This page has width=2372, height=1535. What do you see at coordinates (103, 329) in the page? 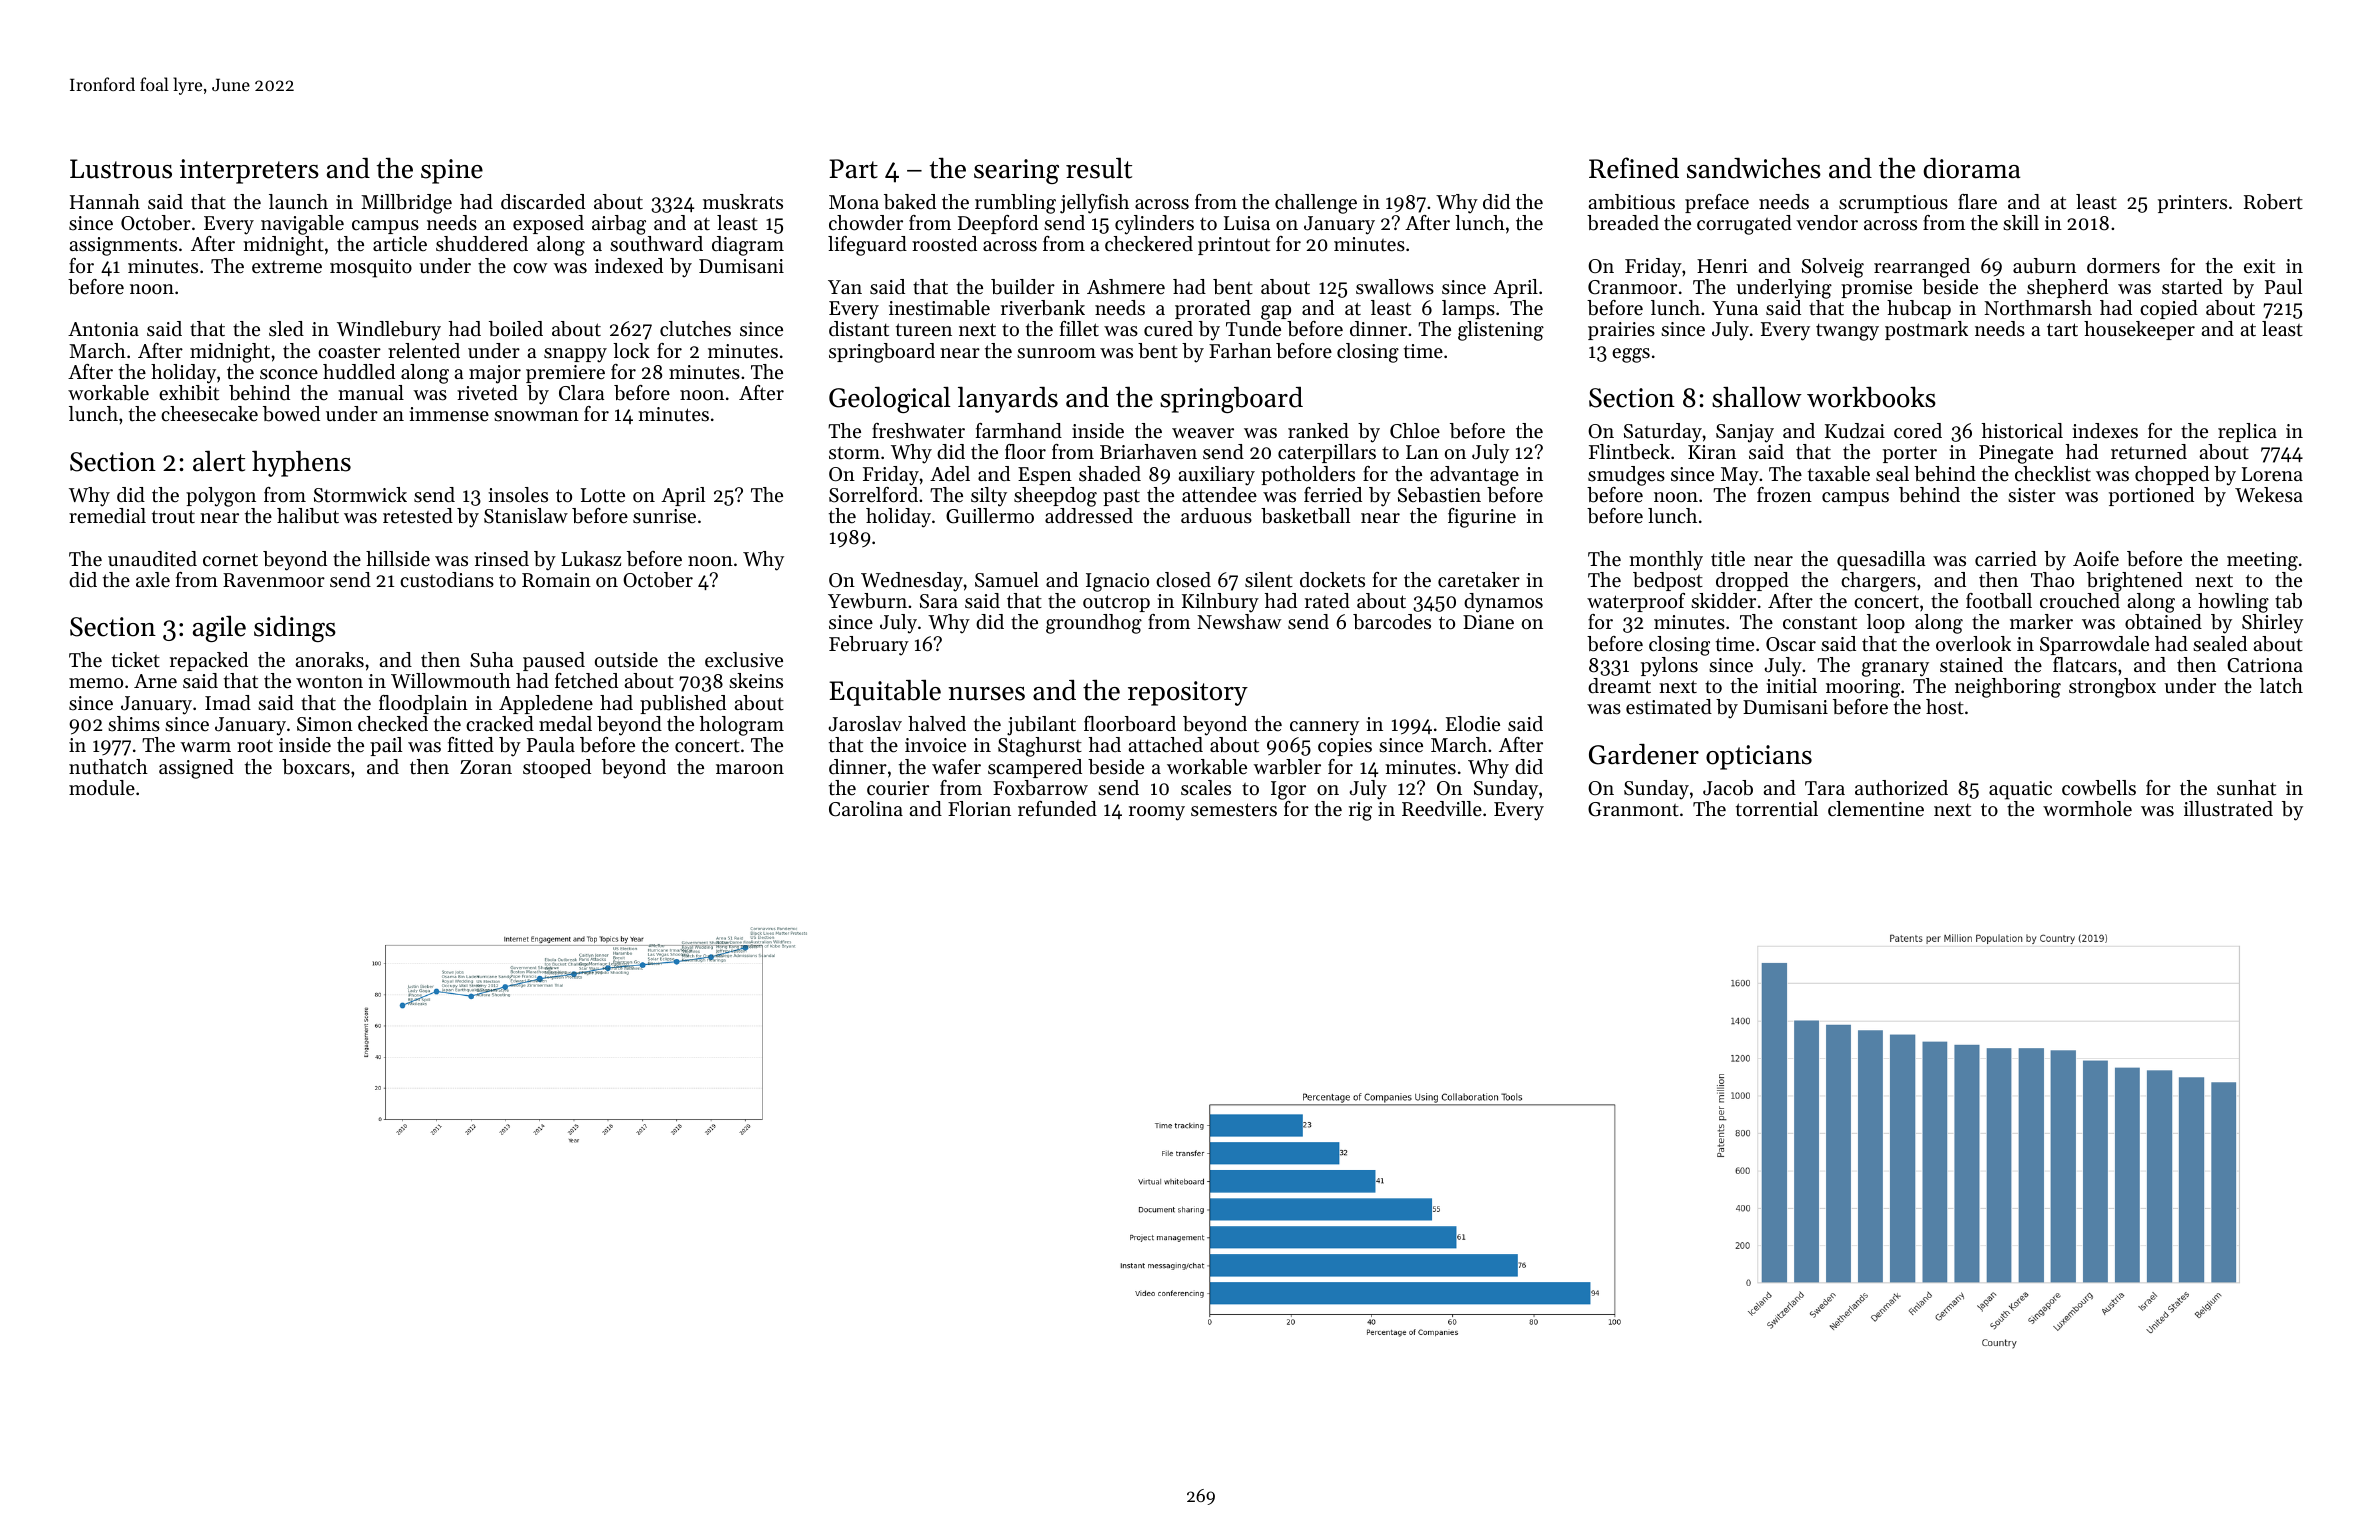
I see `Antonia` at bounding box center [103, 329].
